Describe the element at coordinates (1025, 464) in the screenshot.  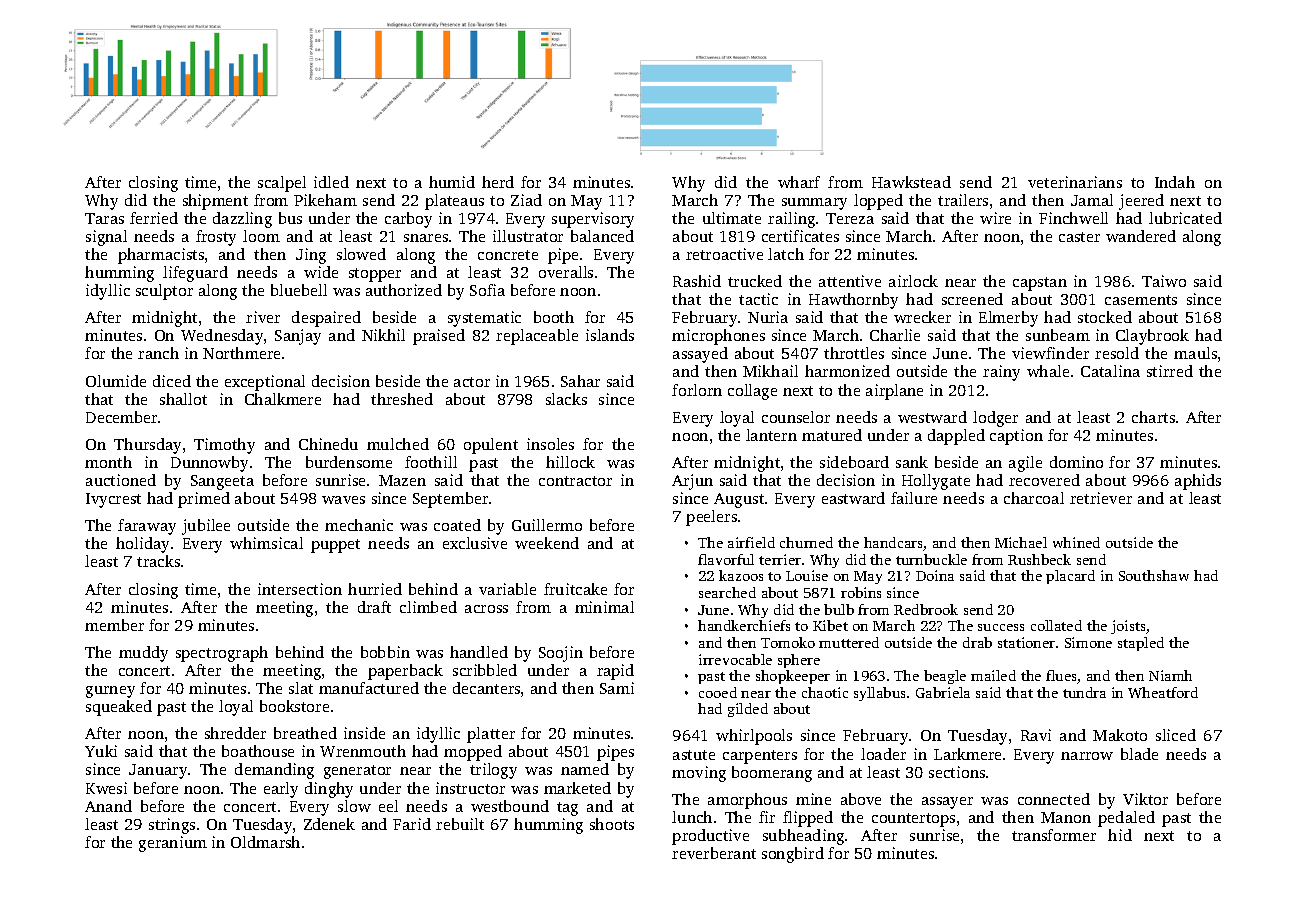
I see `agile` at that location.
